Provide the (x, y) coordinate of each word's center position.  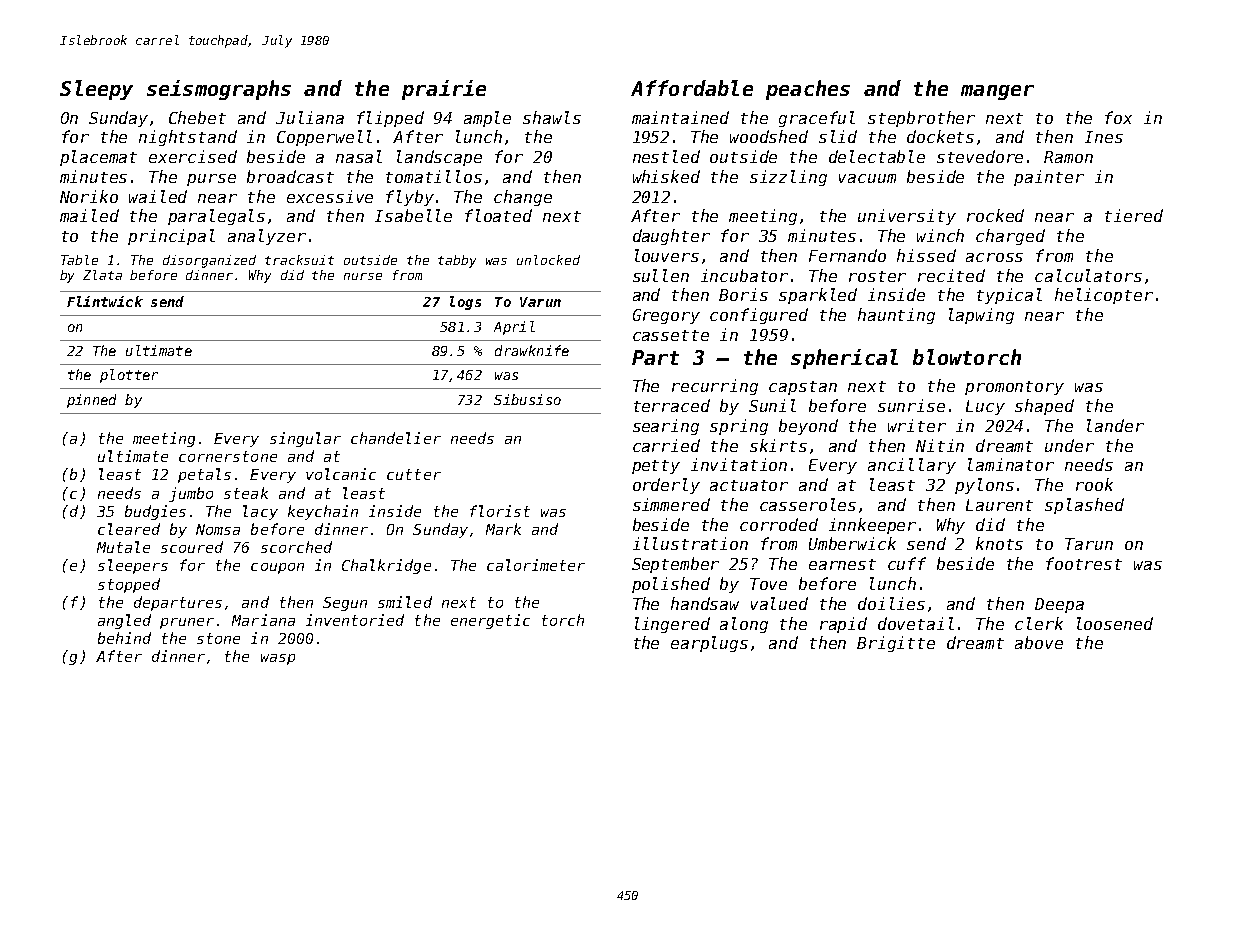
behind (124, 638)
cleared (129, 529)
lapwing (981, 316)
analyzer (267, 237)
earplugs (709, 644)
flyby (410, 198)
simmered (671, 504)
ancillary (912, 466)
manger (997, 92)
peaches (808, 90)
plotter (129, 376)
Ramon (1068, 157)
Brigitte (896, 644)
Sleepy (96, 90)
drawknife (532, 350)
